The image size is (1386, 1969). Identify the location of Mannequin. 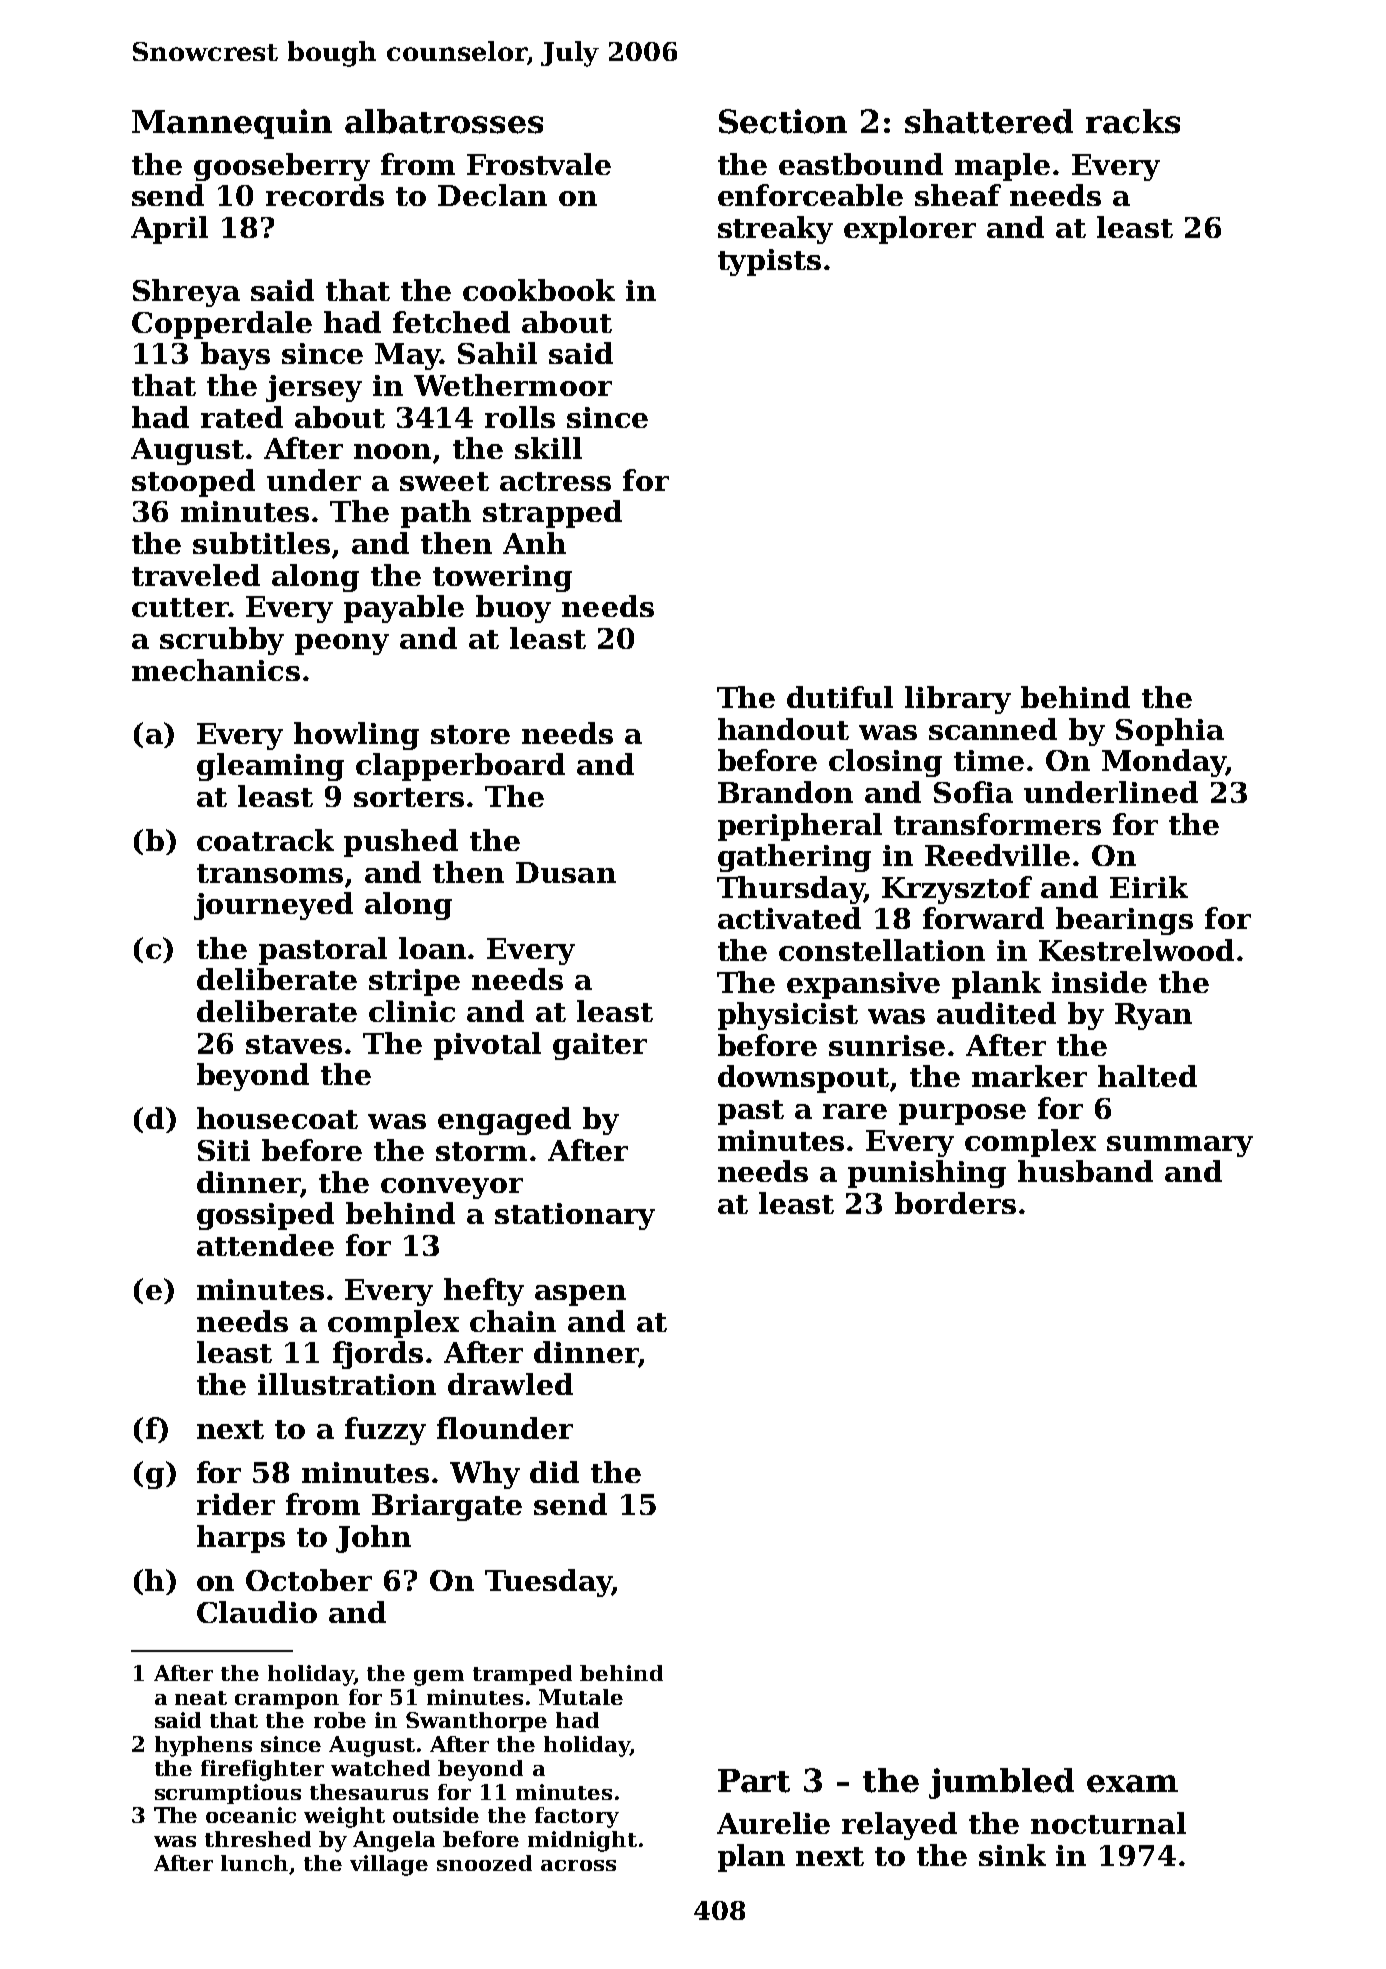
(232, 124).
